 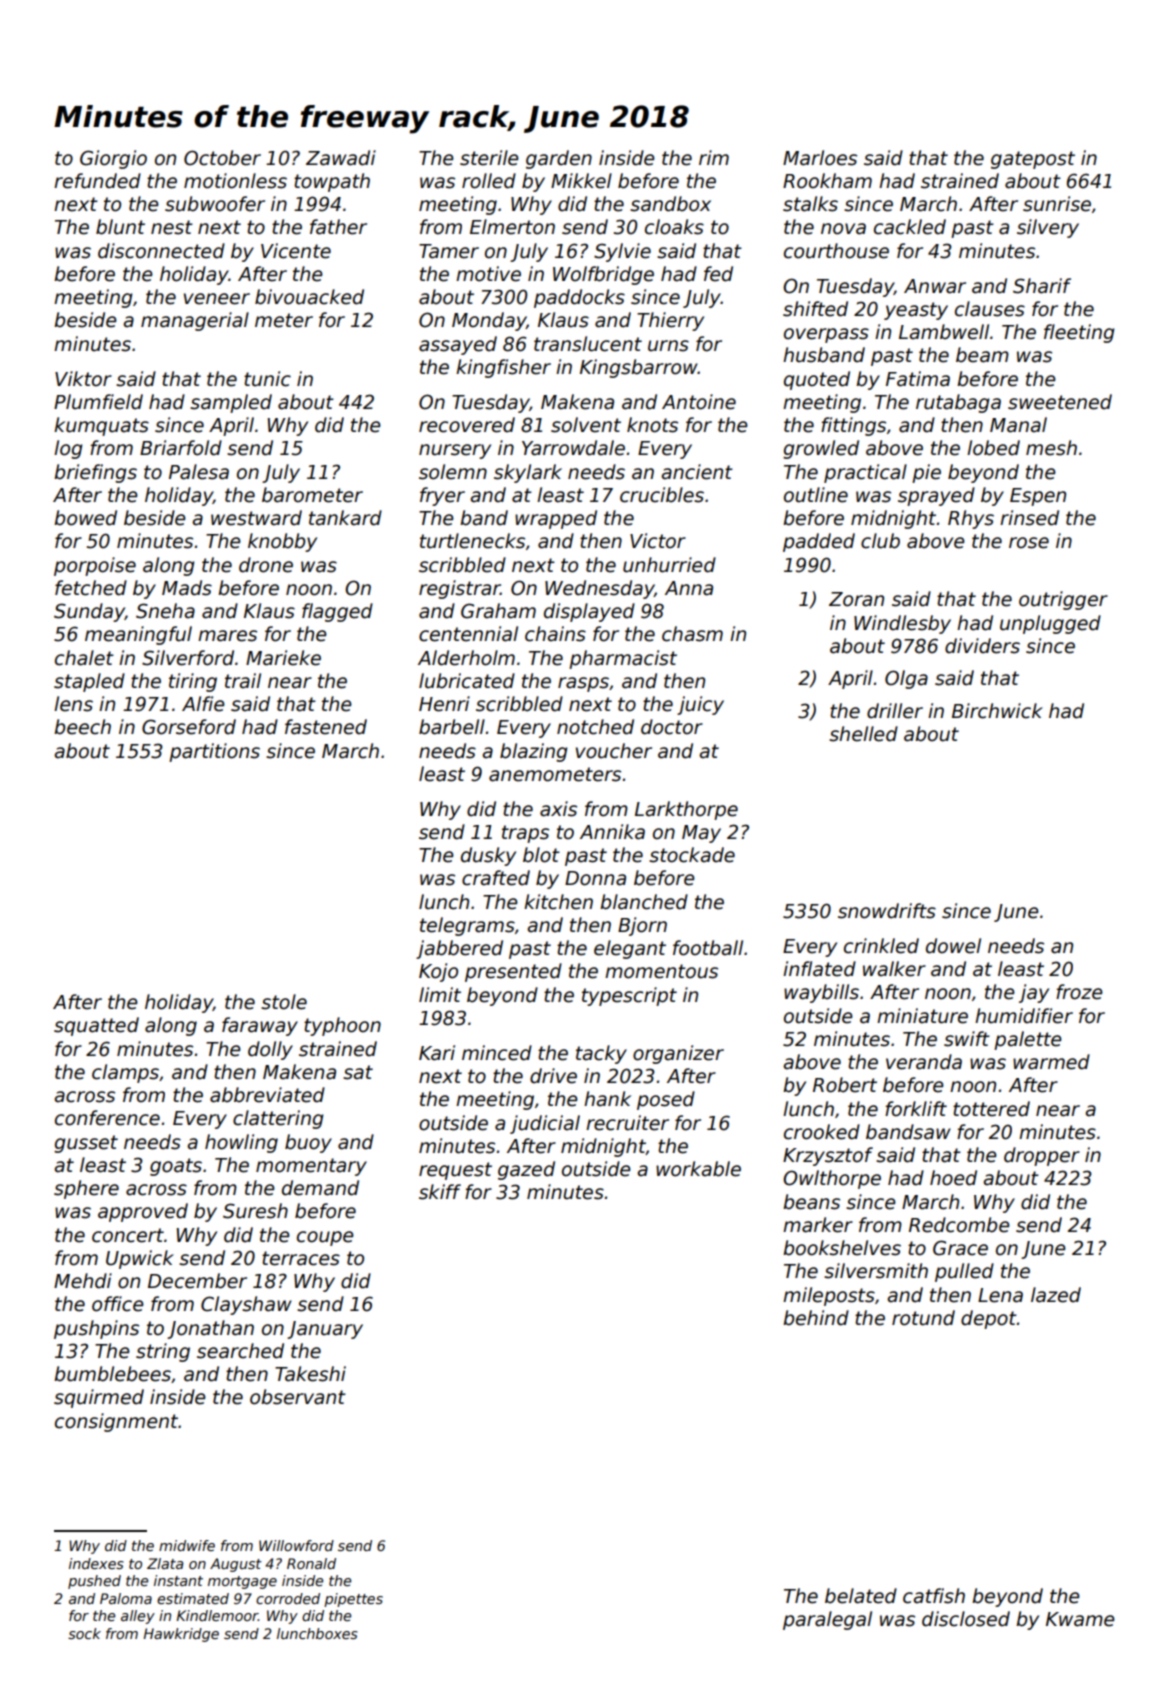 I want to click on Willowford, so click(x=296, y=1545).
